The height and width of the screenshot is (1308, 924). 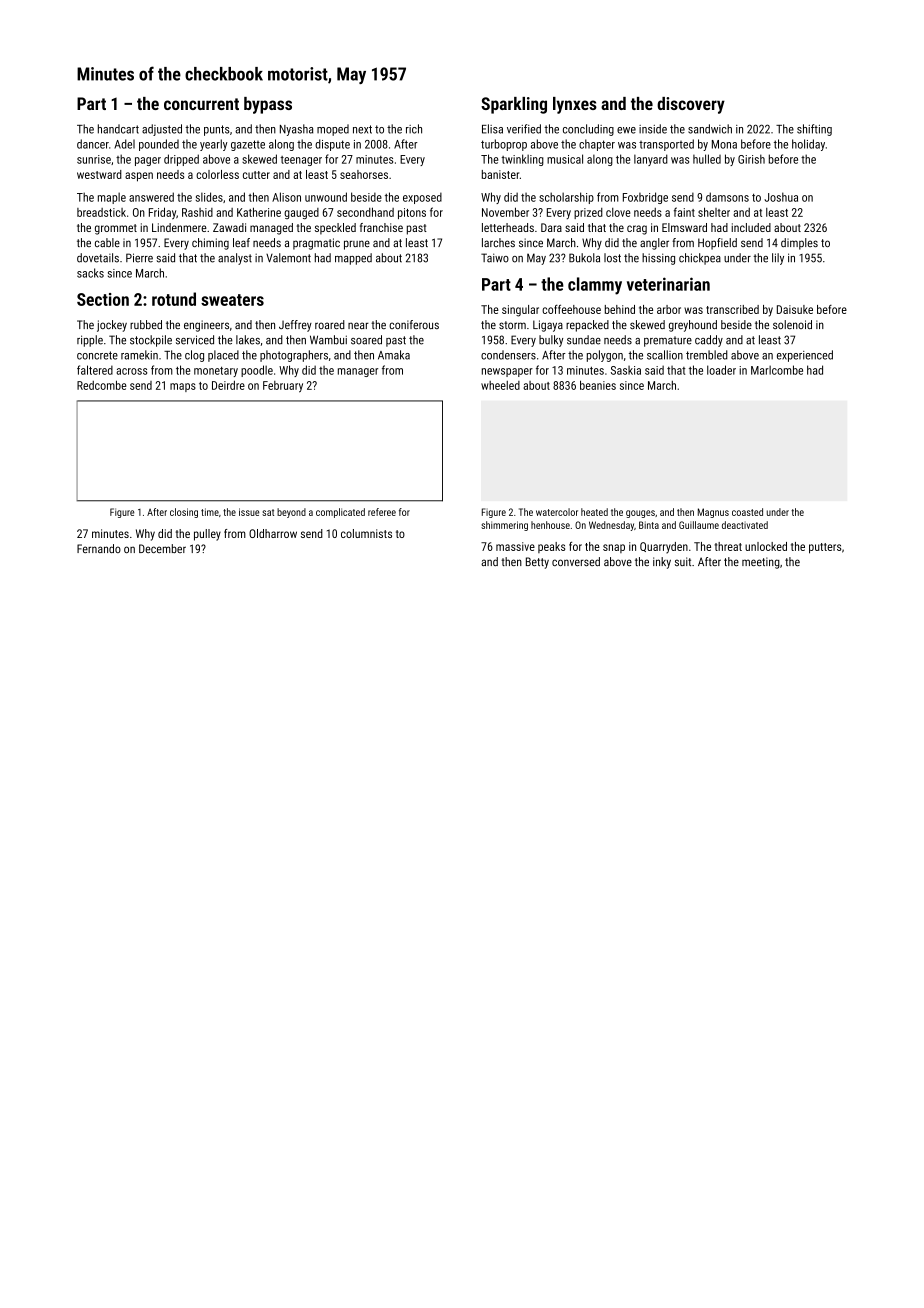 What do you see at coordinates (364, 174) in the screenshot?
I see `seahorses` at bounding box center [364, 174].
